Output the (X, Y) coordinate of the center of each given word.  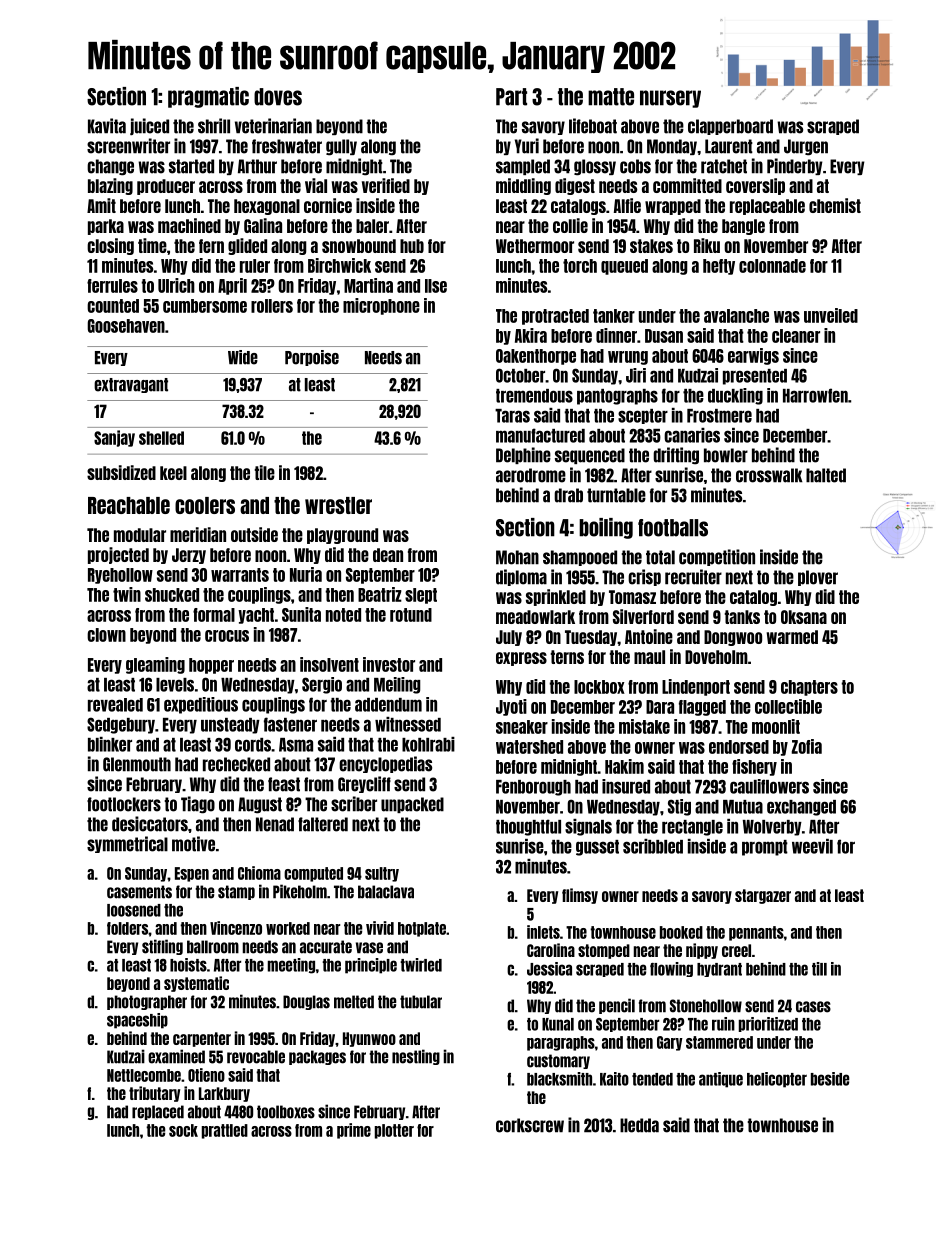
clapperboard (730, 127)
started (191, 166)
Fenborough (533, 788)
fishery (754, 767)
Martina (368, 285)
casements (139, 892)
